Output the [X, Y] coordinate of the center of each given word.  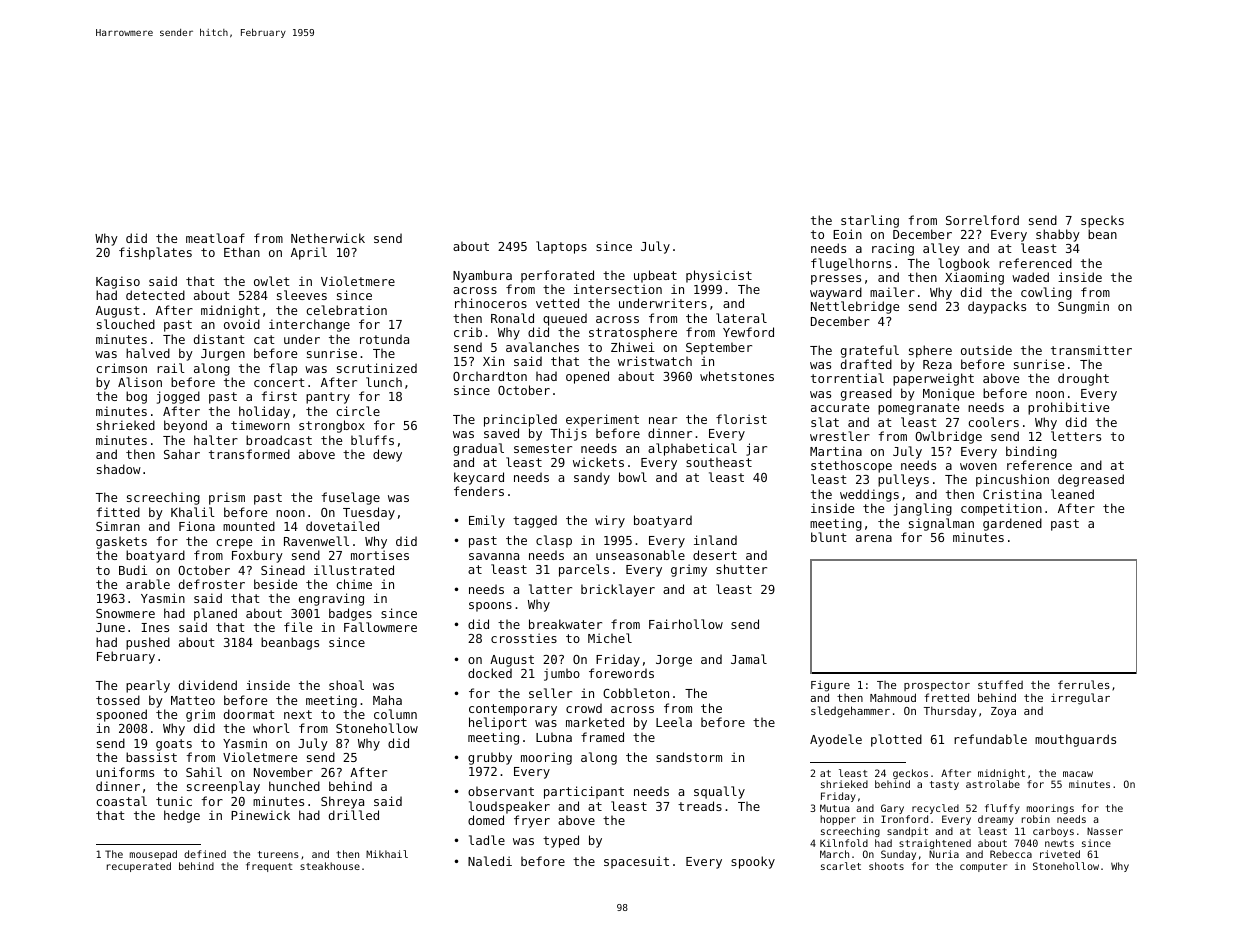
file [298, 627]
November [283, 772]
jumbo [562, 674]
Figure [830, 686]
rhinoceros [491, 303]
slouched [126, 324]
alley [941, 249]
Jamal [749, 659]
